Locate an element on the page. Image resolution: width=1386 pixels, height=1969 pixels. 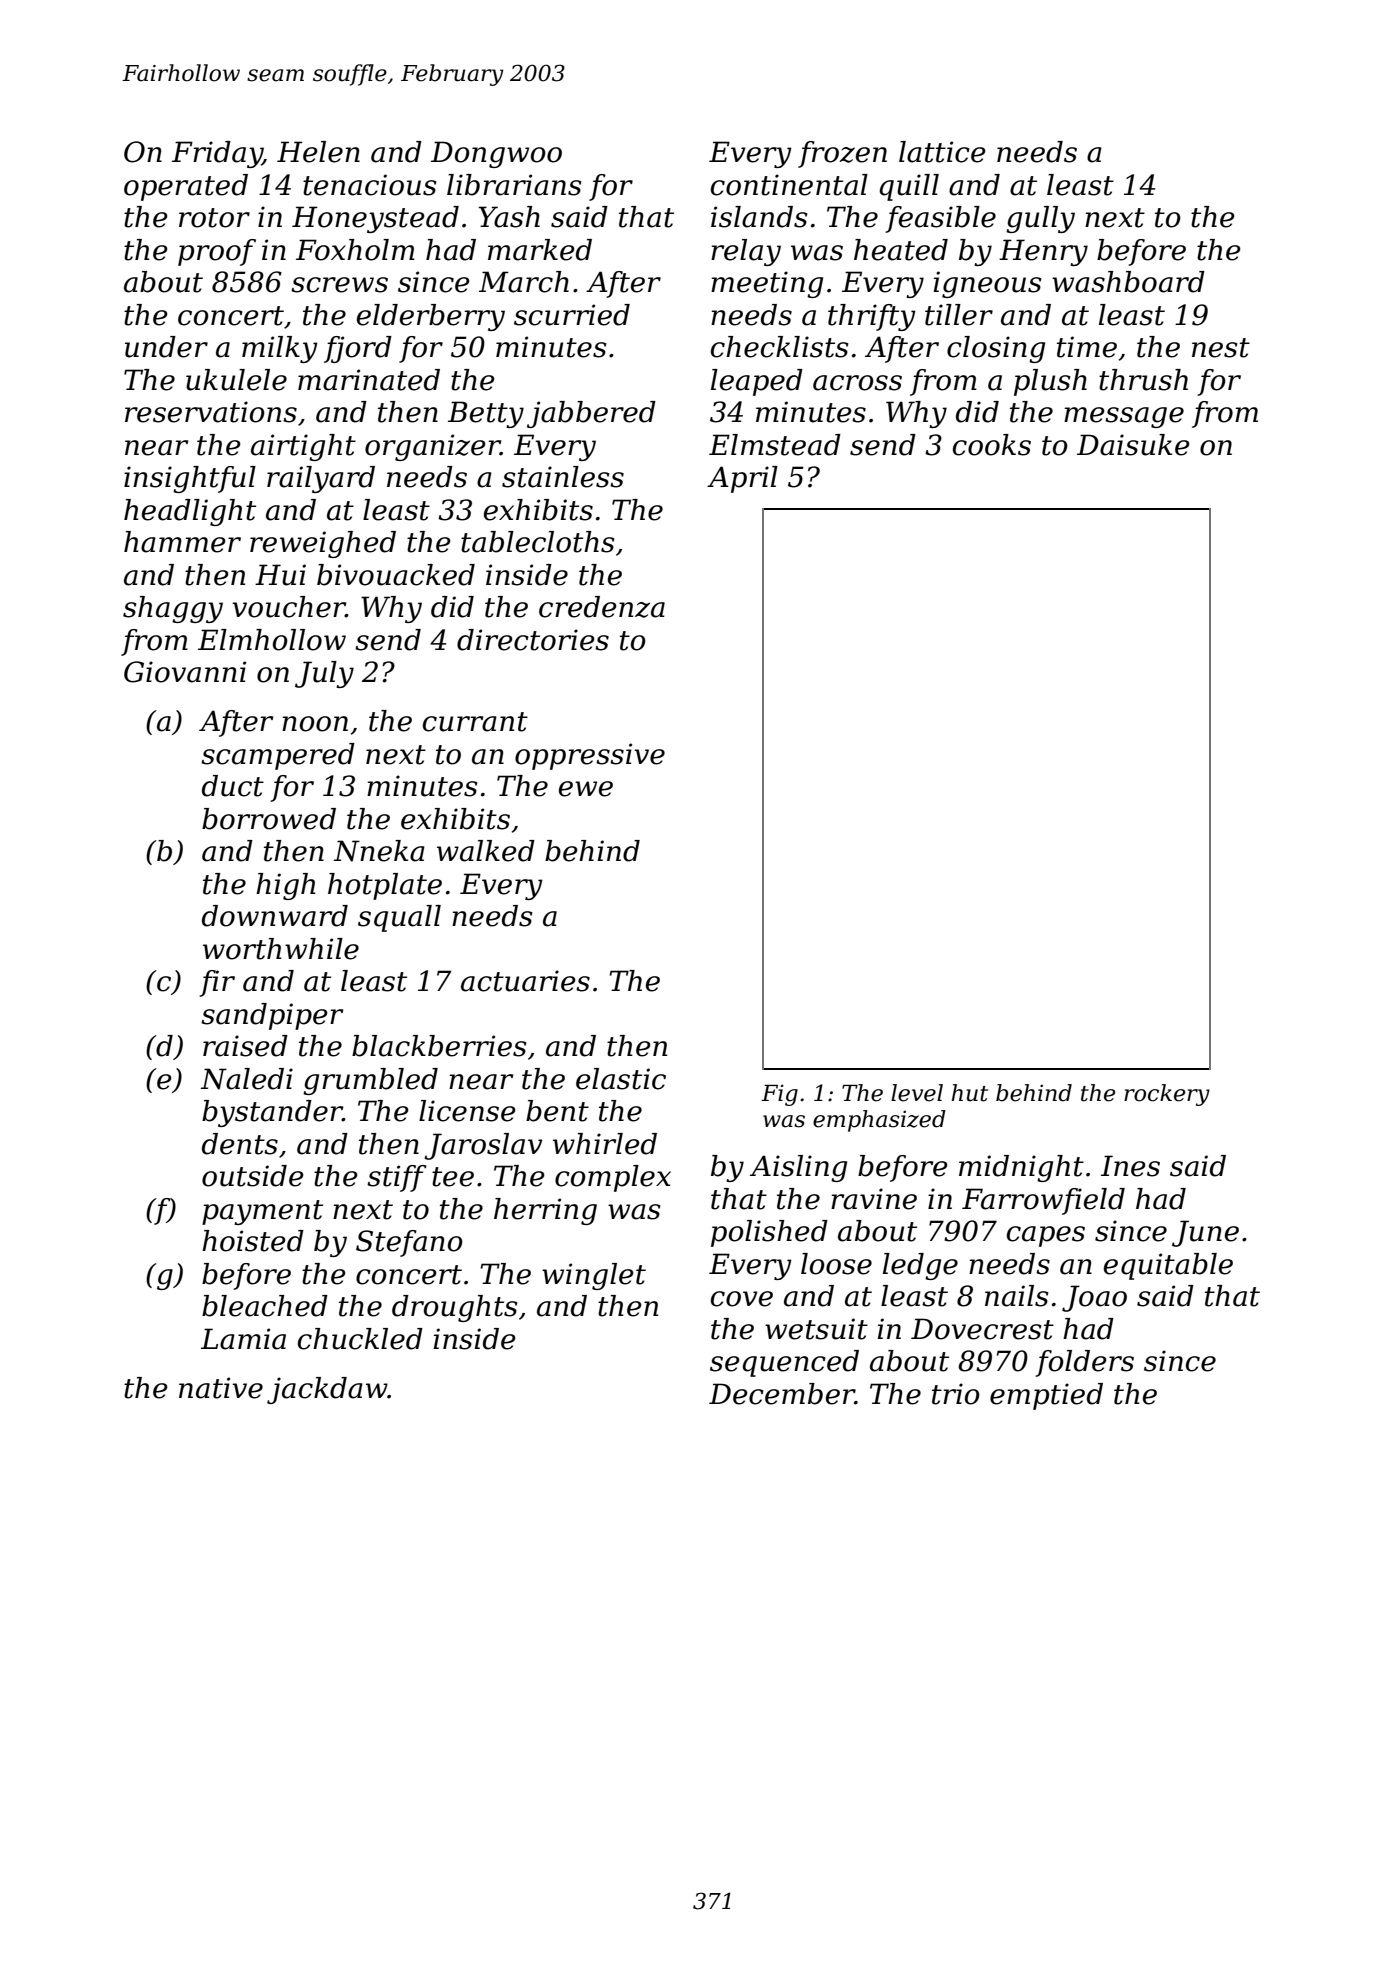
leaped is located at coordinates (757, 382).
